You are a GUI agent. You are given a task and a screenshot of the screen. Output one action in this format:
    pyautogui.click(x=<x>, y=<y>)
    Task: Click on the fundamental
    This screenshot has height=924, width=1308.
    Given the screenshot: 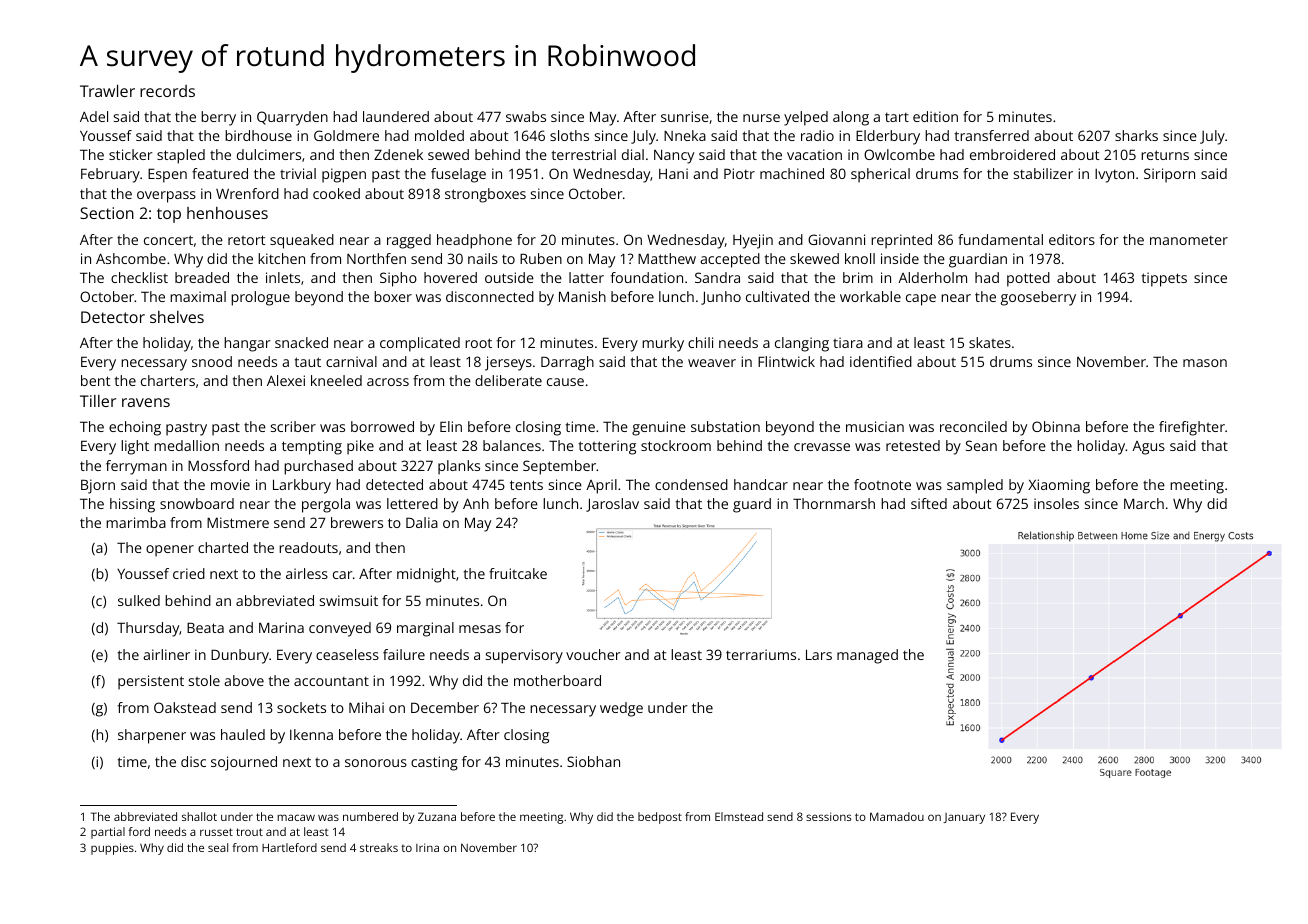 What is the action you would take?
    pyautogui.click(x=1000, y=239)
